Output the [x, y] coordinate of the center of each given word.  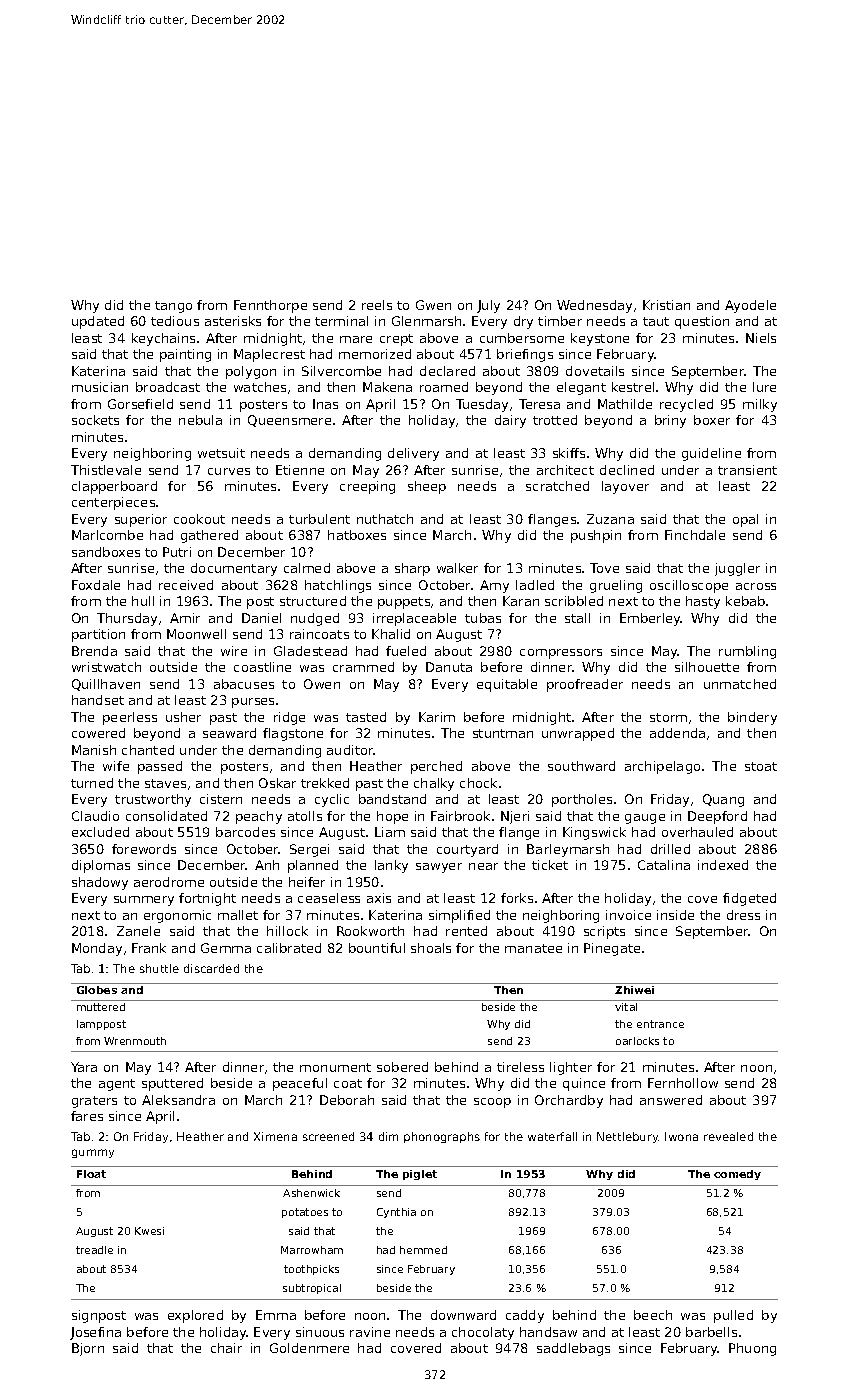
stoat [761, 766]
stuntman [503, 733]
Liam [390, 832]
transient [747, 470]
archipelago [662, 767]
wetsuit [221, 453]
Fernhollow [683, 1083]
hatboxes [357, 535]
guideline [711, 454]
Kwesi [149, 1231]
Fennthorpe [270, 306]
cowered [98, 733]
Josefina [95, 1333]
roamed [444, 387]
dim [388, 1136]
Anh [267, 865]
